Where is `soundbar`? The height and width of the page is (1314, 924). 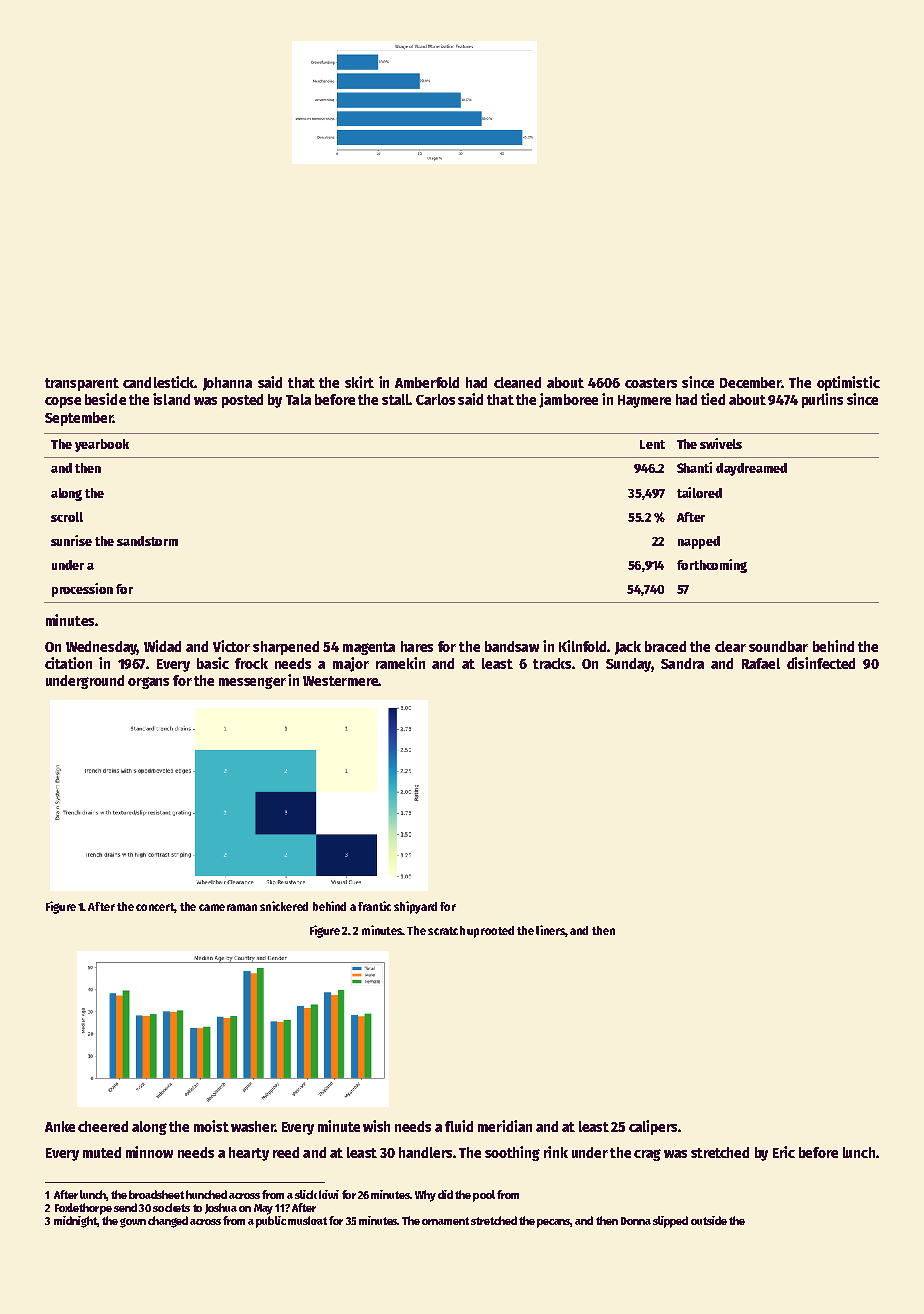 soundbar is located at coordinates (778, 646).
